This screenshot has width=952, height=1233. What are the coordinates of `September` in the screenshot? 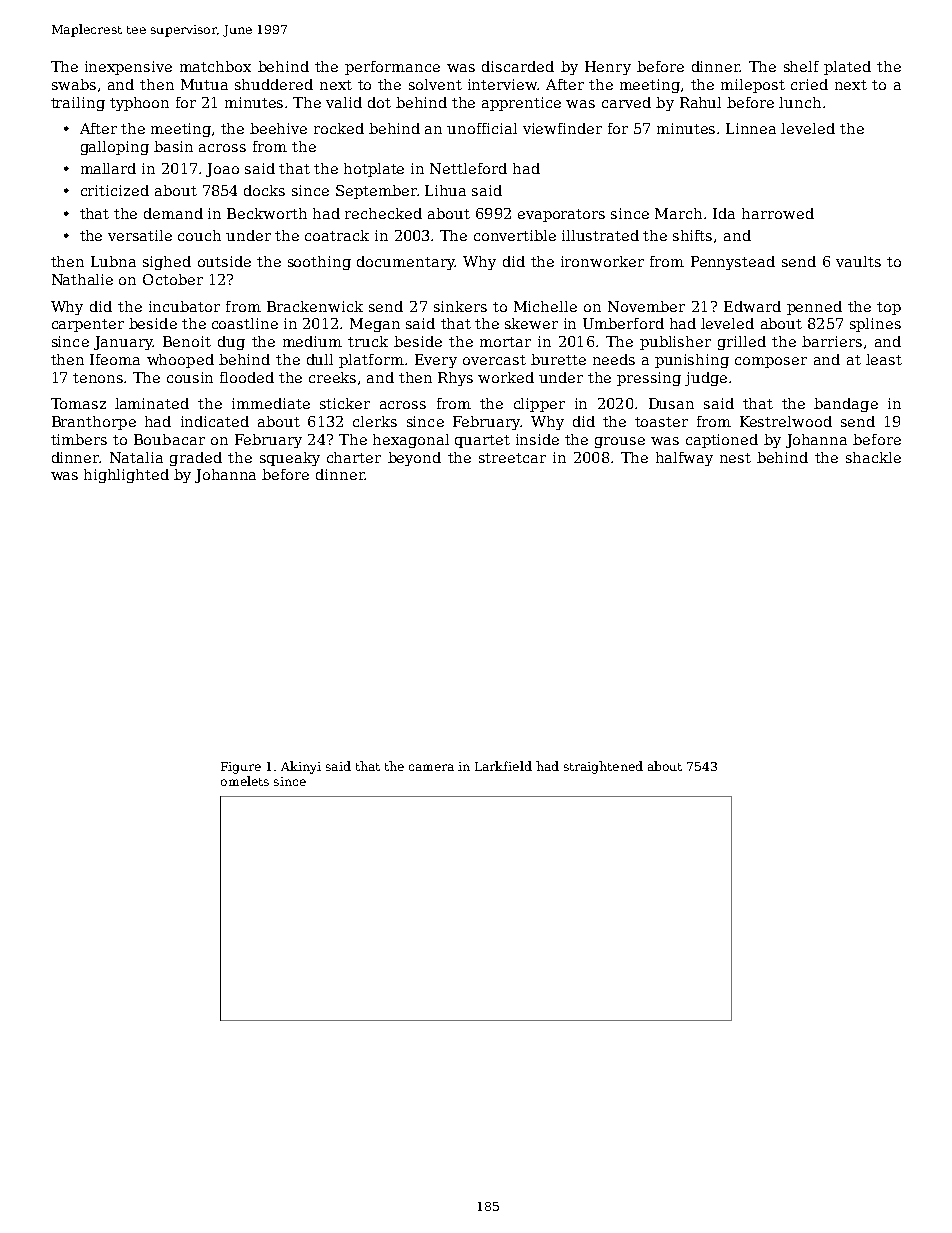 It's located at (376, 192).
